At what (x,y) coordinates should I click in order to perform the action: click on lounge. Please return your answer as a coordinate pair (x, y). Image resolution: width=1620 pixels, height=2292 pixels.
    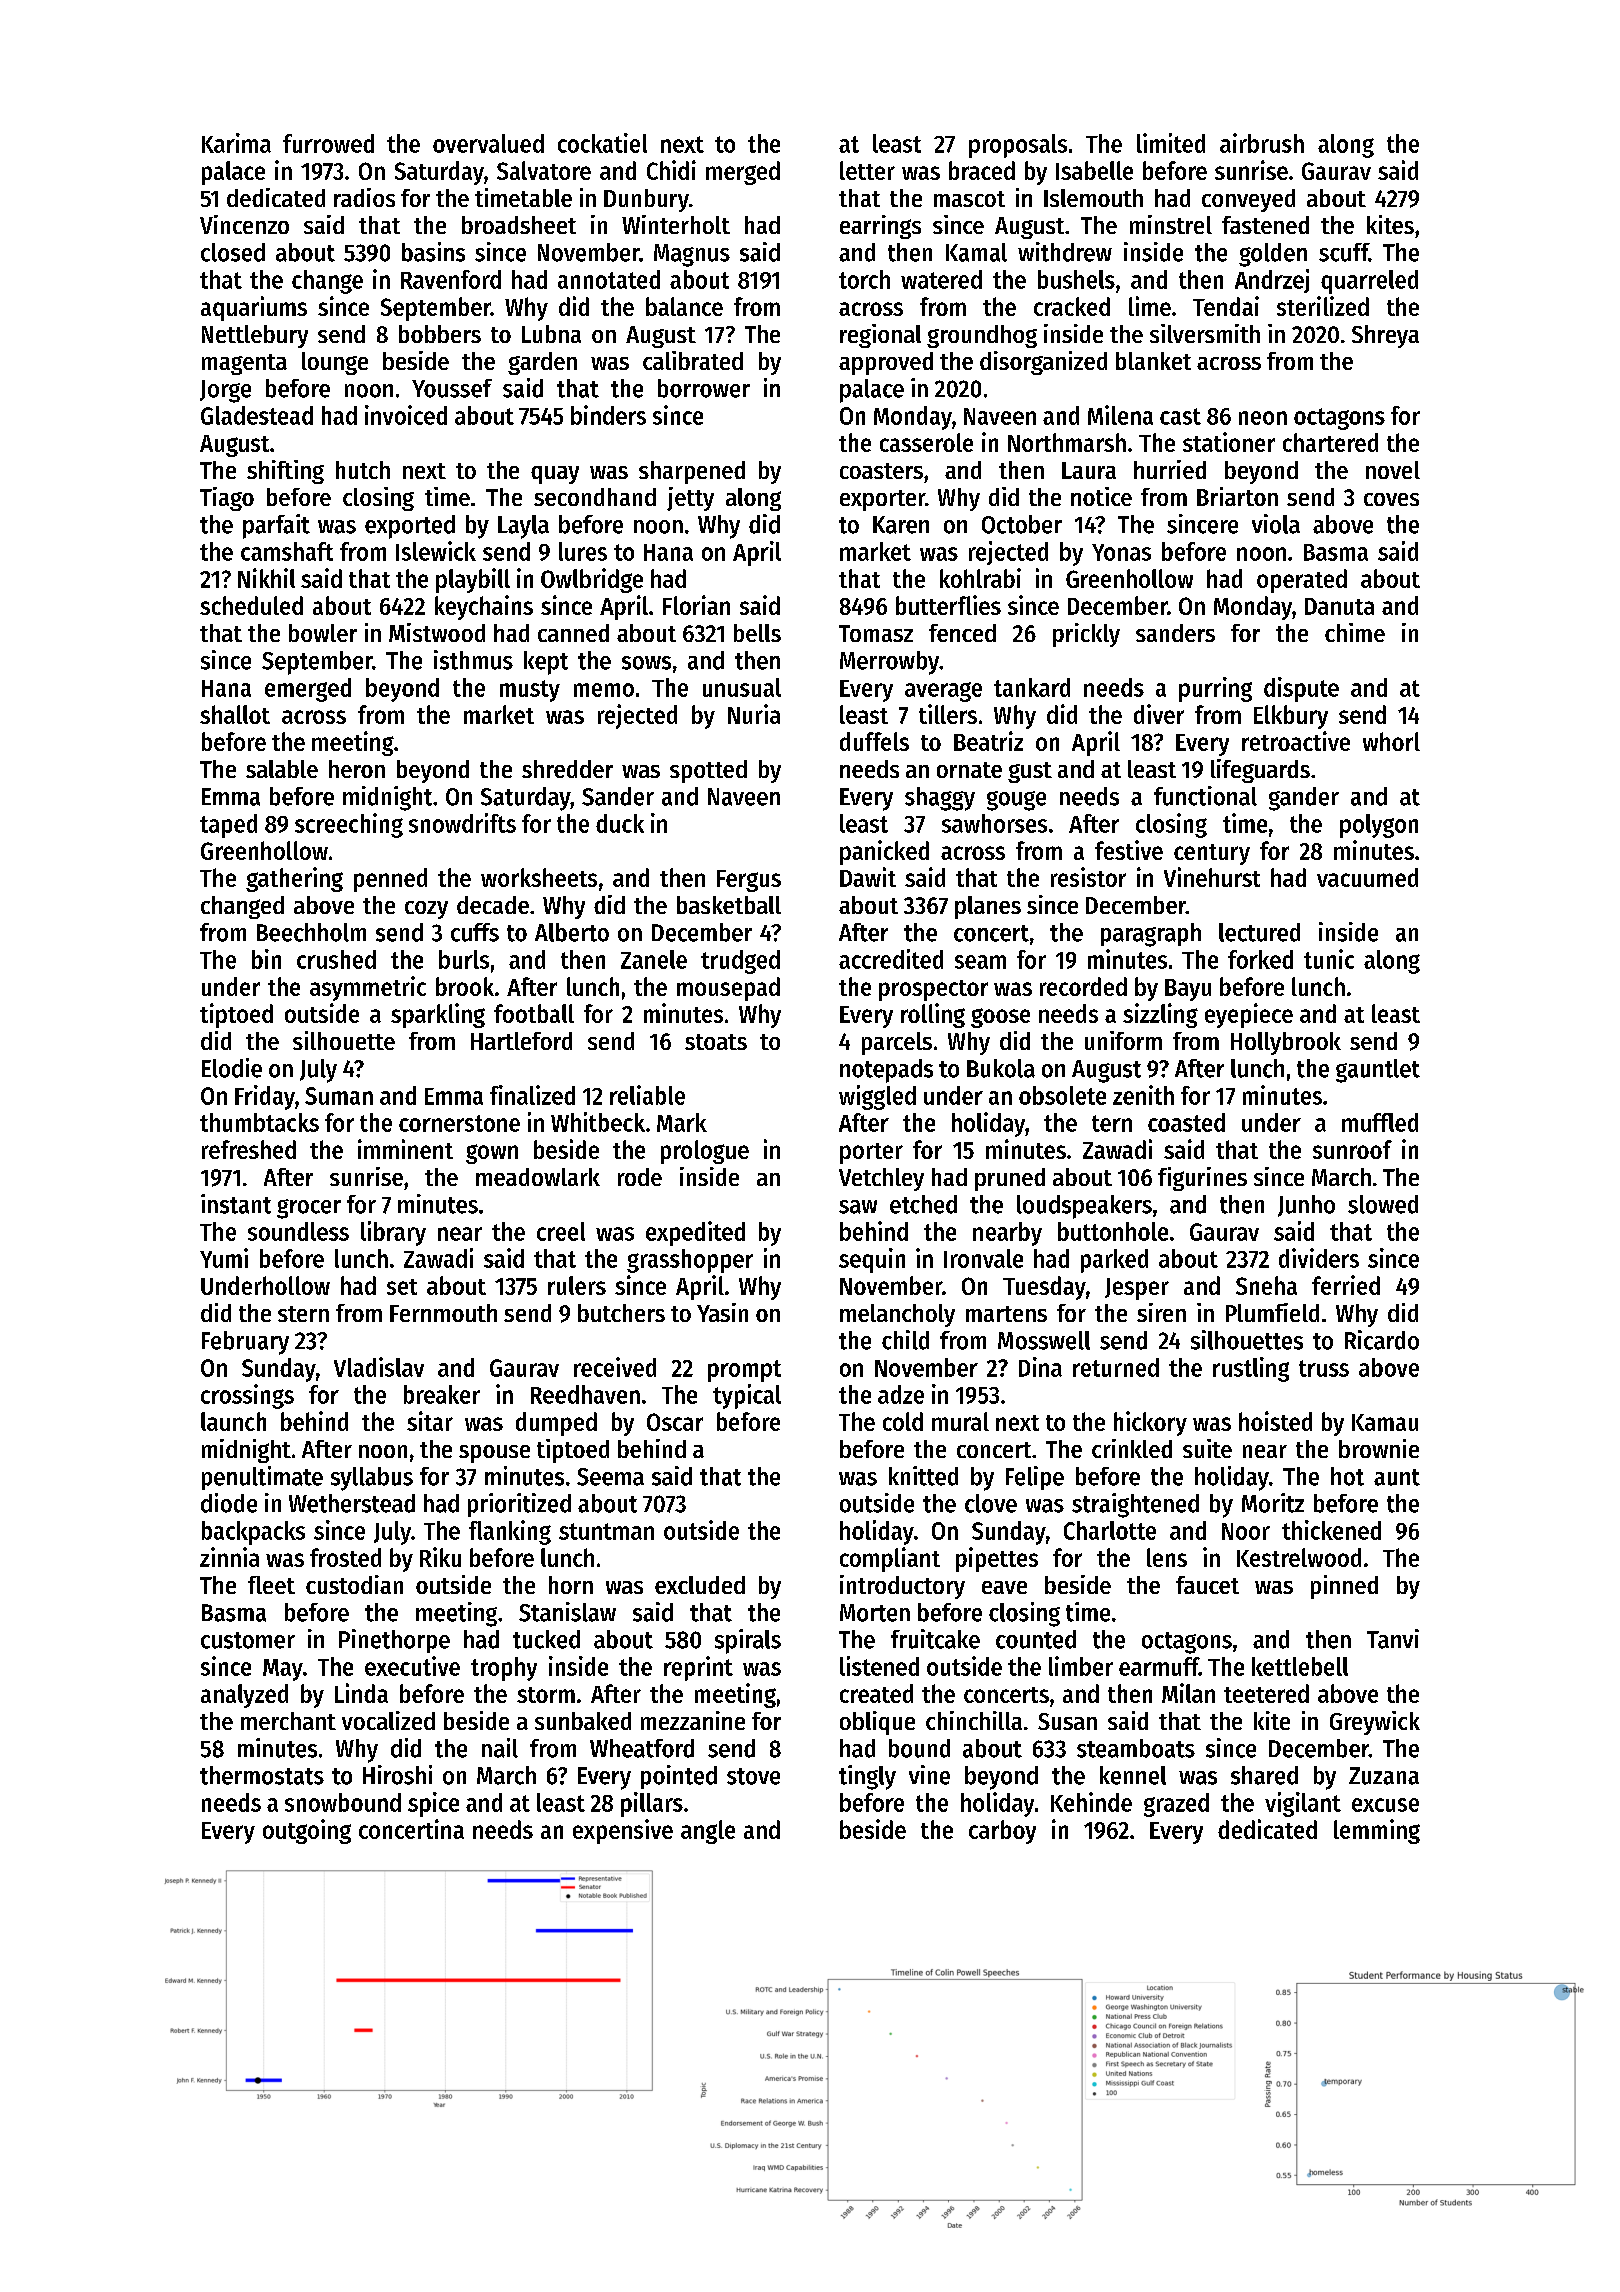
    Looking at the image, I should click on (335, 363).
